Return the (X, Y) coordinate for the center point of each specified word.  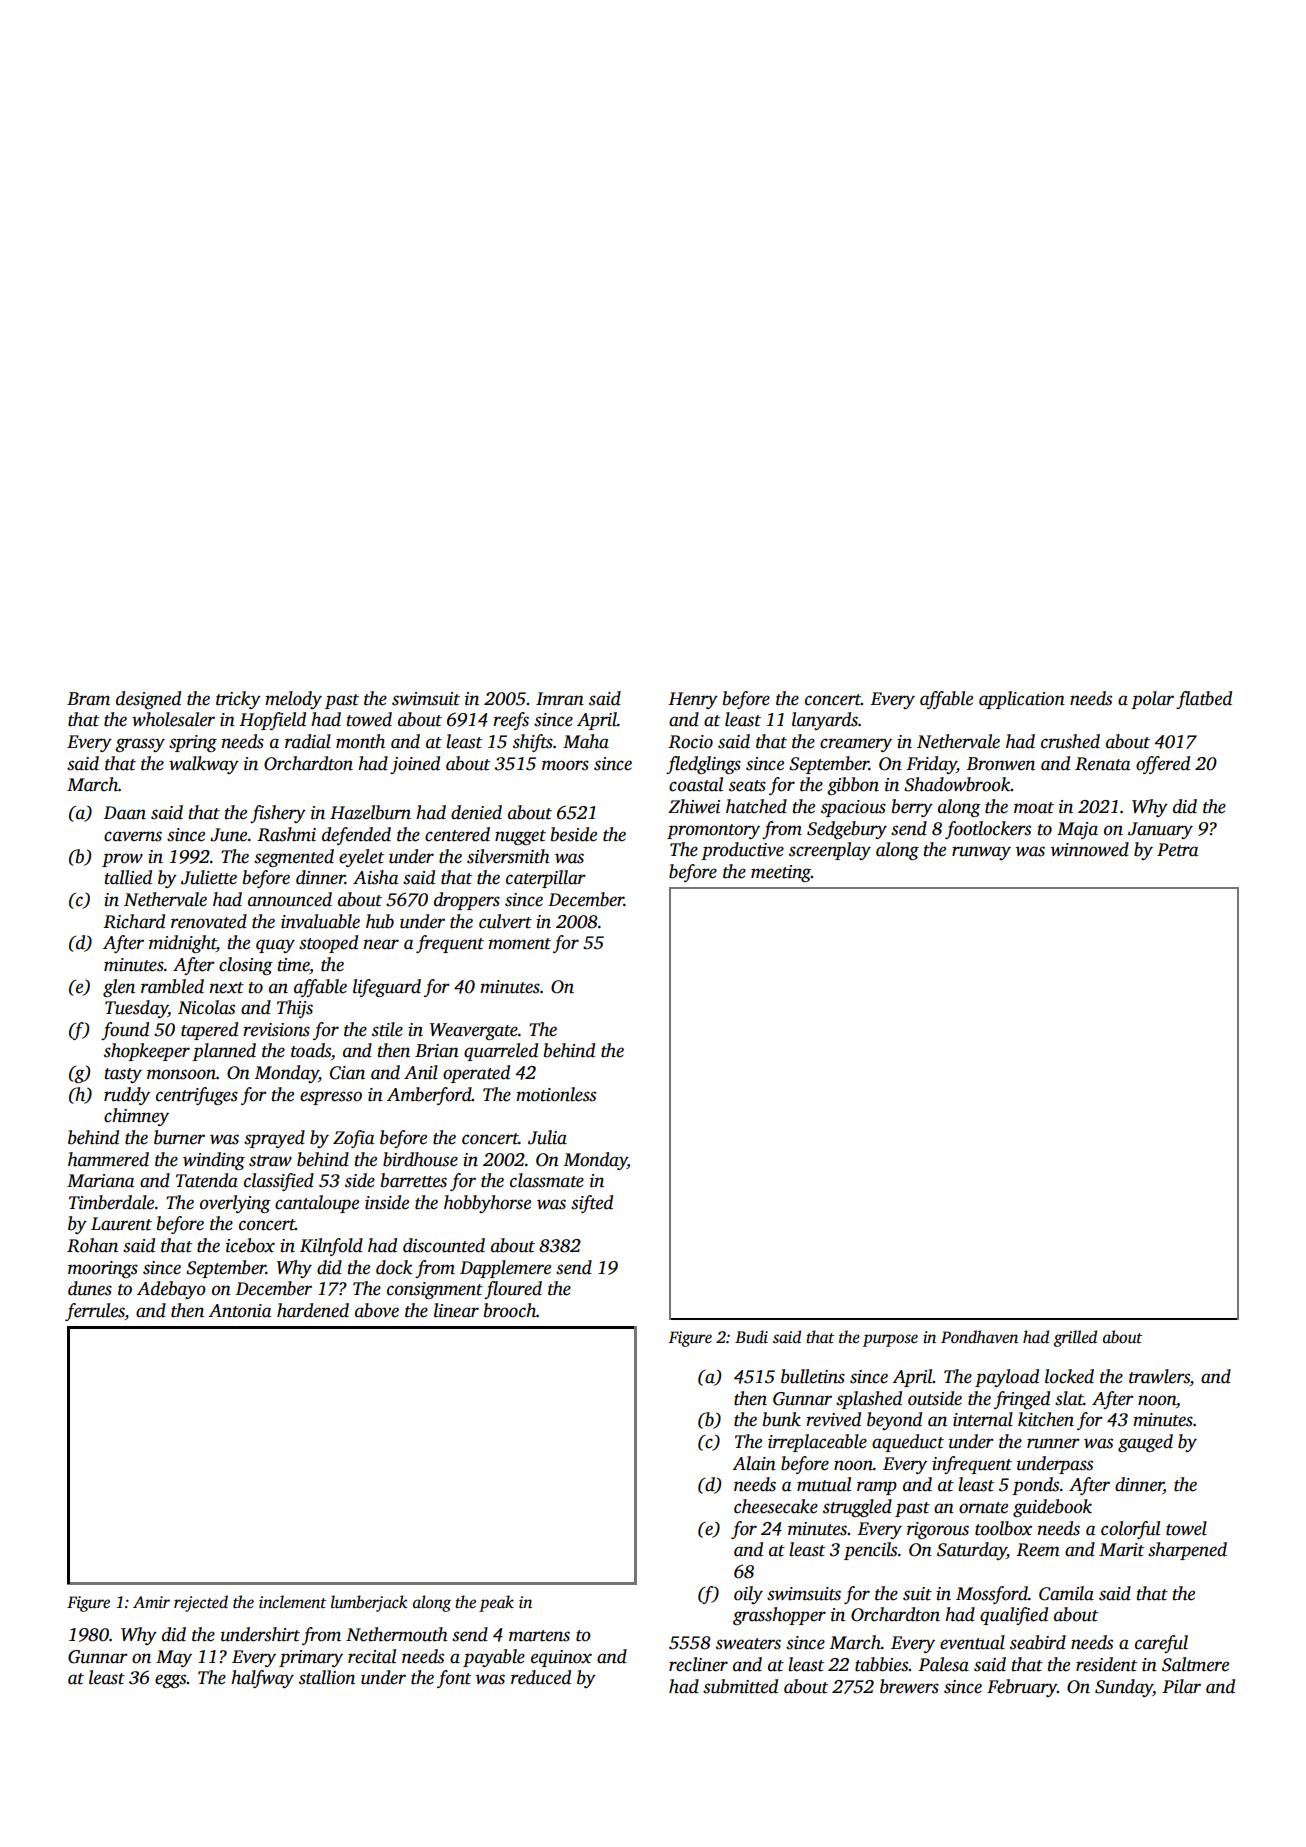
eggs (171, 1681)
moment (519, 944)
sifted (592, 1204)
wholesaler (173, 719)
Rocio (690, 742)
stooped (328, 944)
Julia (547, 1137)
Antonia (240, 1311)
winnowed (1090, 849)
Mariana (101, 1181)
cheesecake (776, 1506)
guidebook (1052, 1508)
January (1160, 830)
